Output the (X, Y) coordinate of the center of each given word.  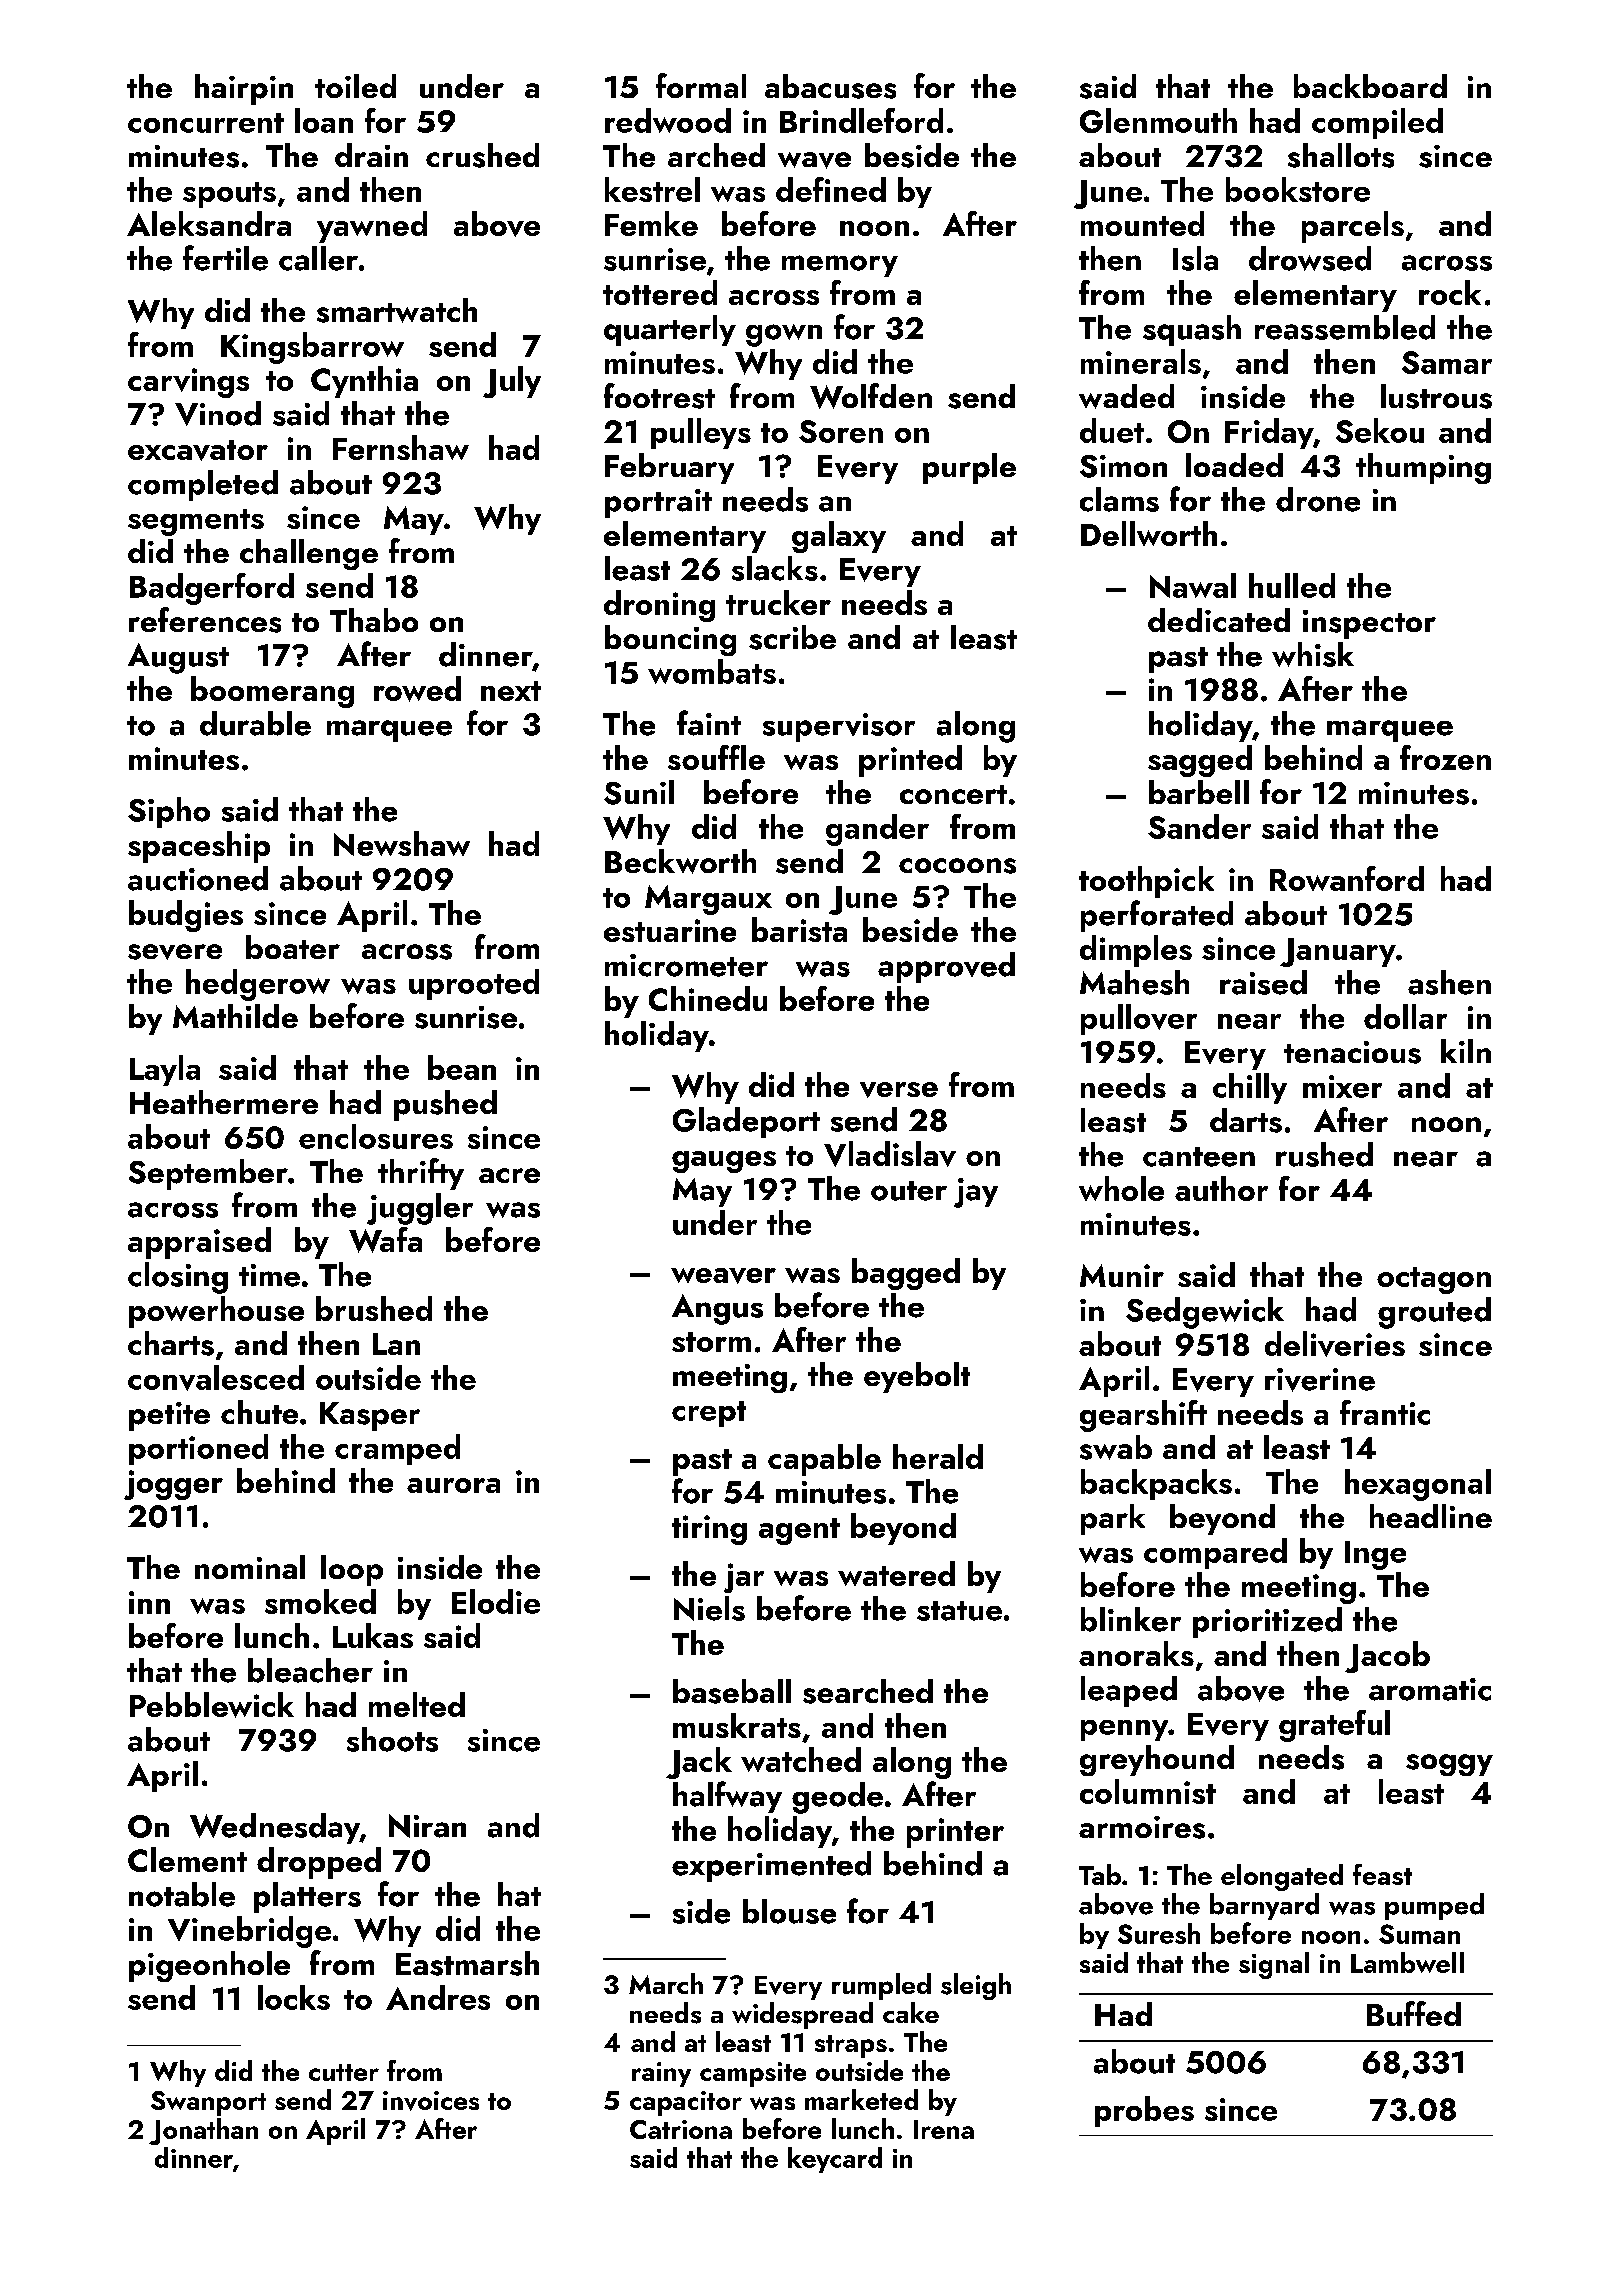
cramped (397, 1449)
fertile (225, 258)
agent (799, 1531)
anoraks (1136, 1653)
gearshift (1143, 1416)
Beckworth (680, 861)
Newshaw (402, 843)
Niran (427, 1826)
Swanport (208, 2103)
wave (814, 160)
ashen (1449, 982)
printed (910, 761)
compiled (1377, 123)
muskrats (737, 1725)
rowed (417, 689)
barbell (1199, 792)
